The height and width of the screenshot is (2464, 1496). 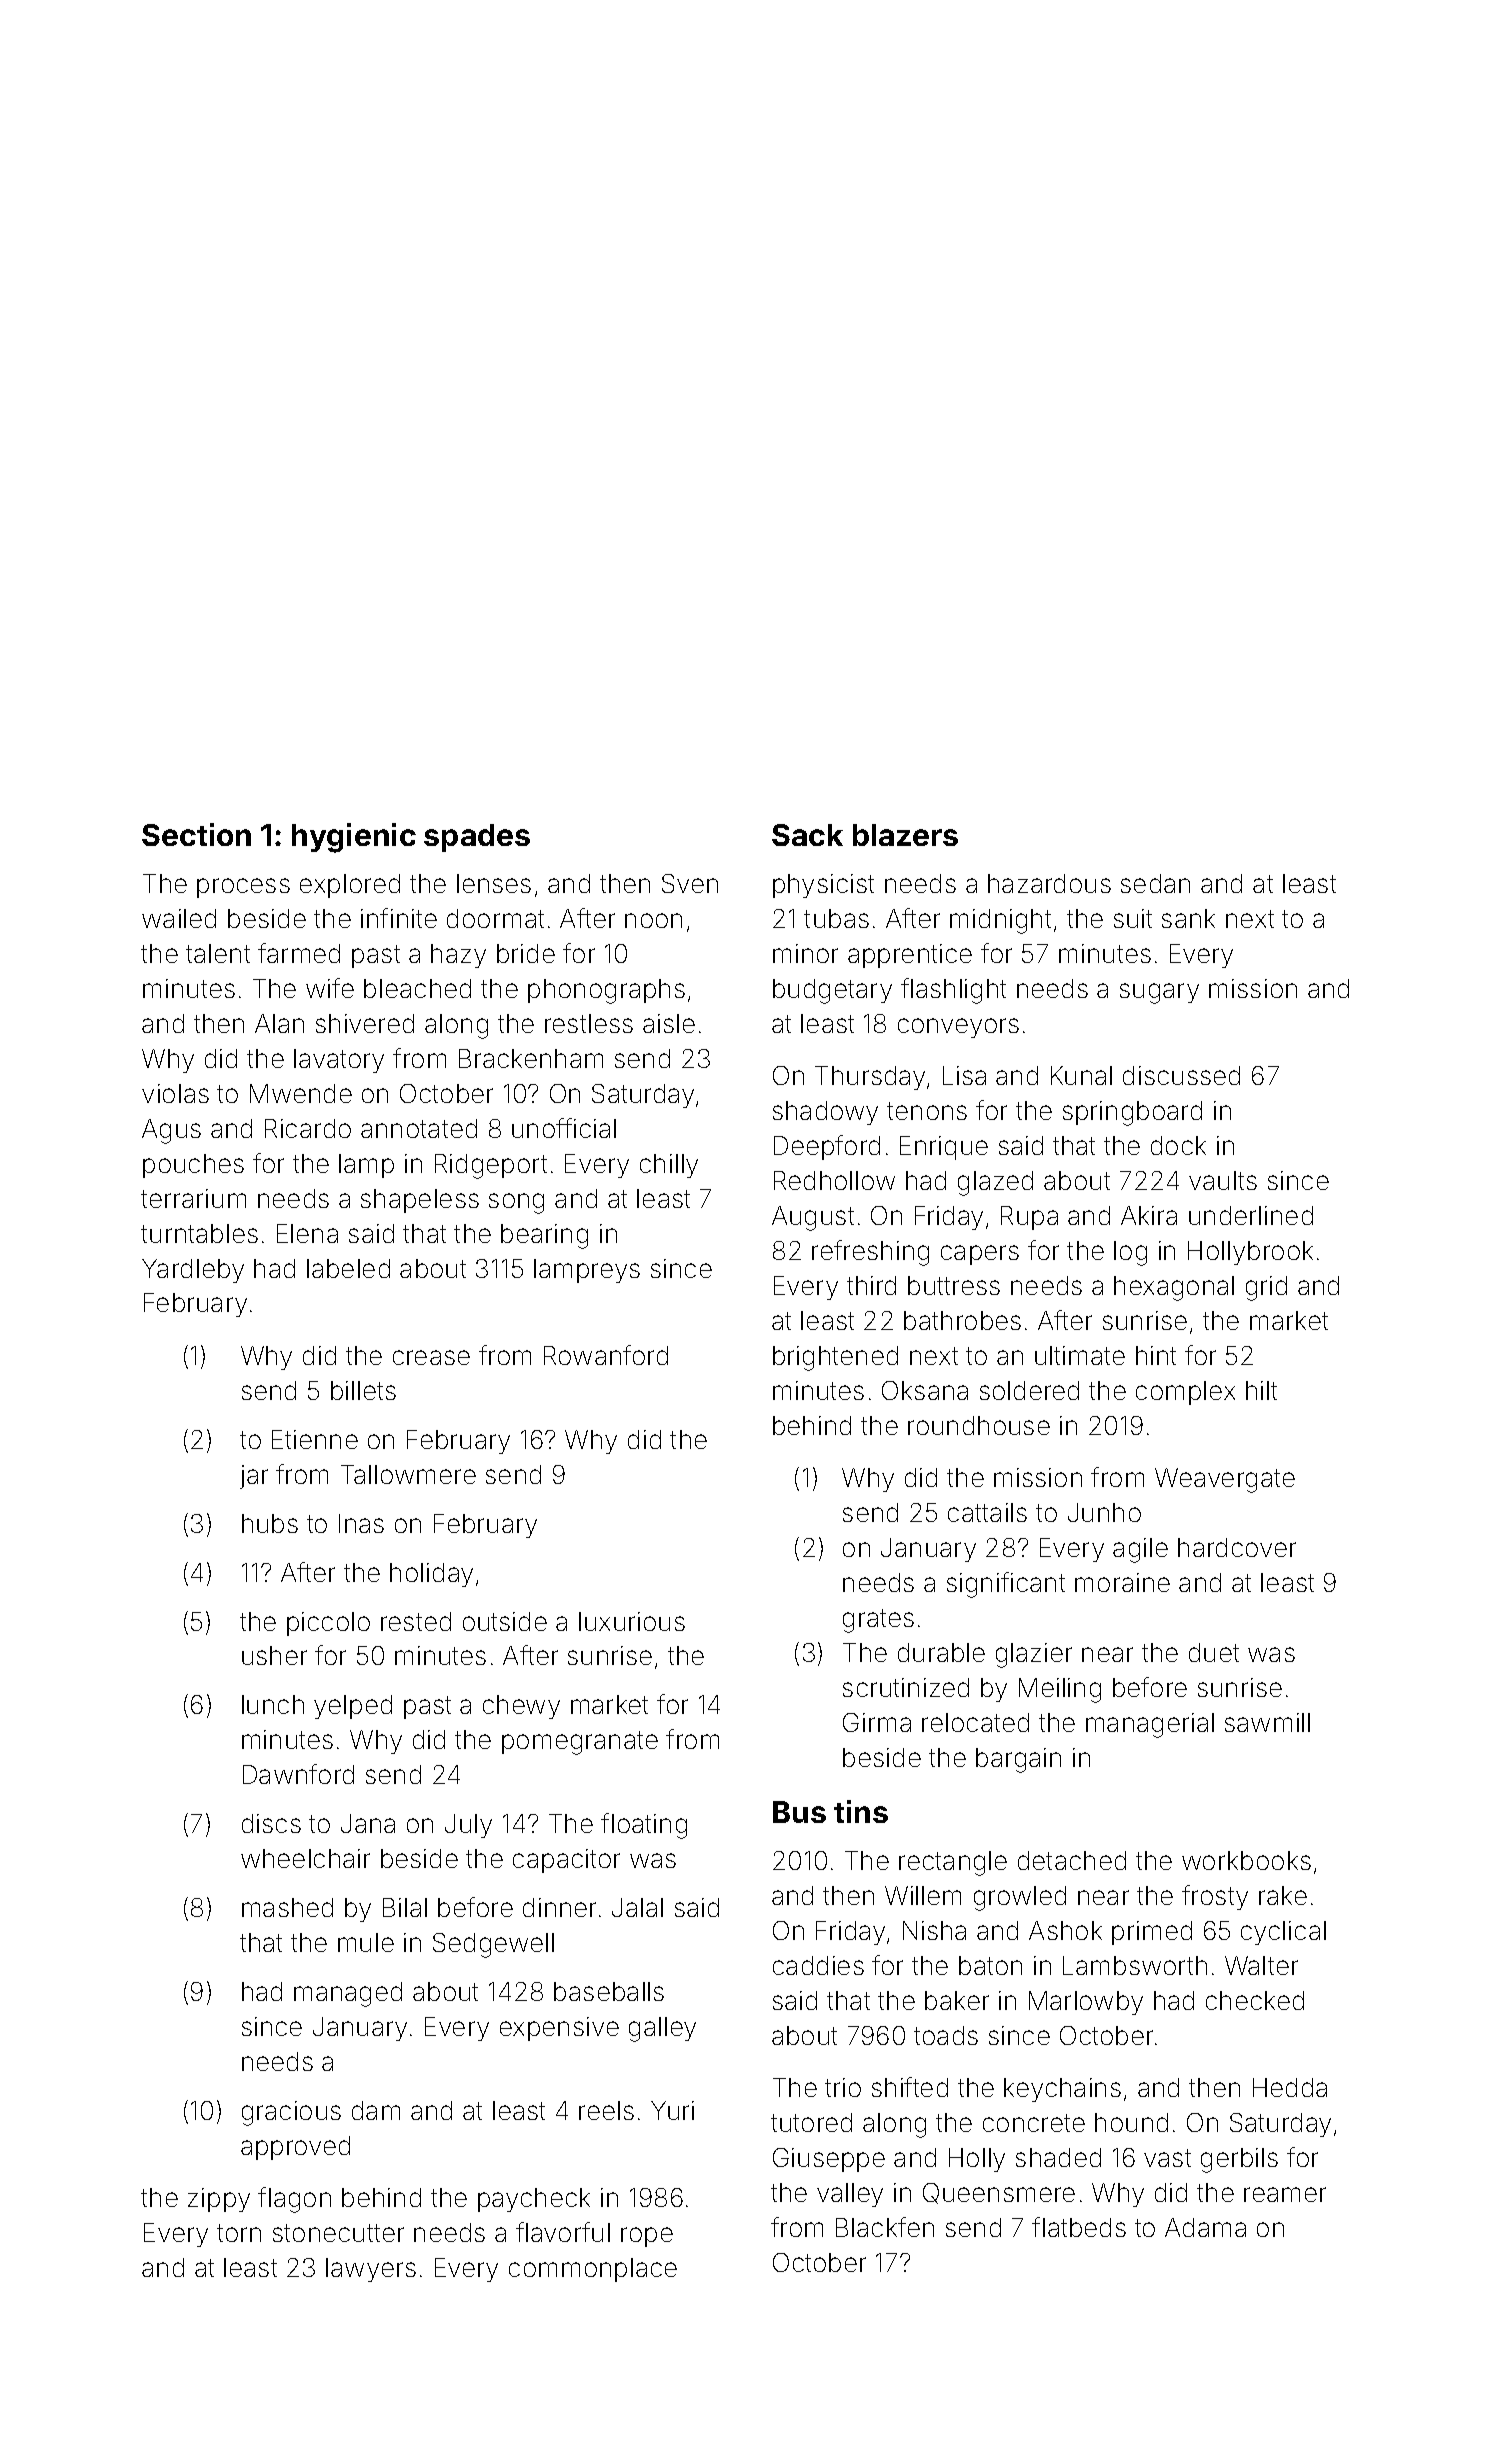 What do you see at coordinates (1251, 1215) in the screenshot?
I see `underlined` at bounding box center [1251, 1215].
